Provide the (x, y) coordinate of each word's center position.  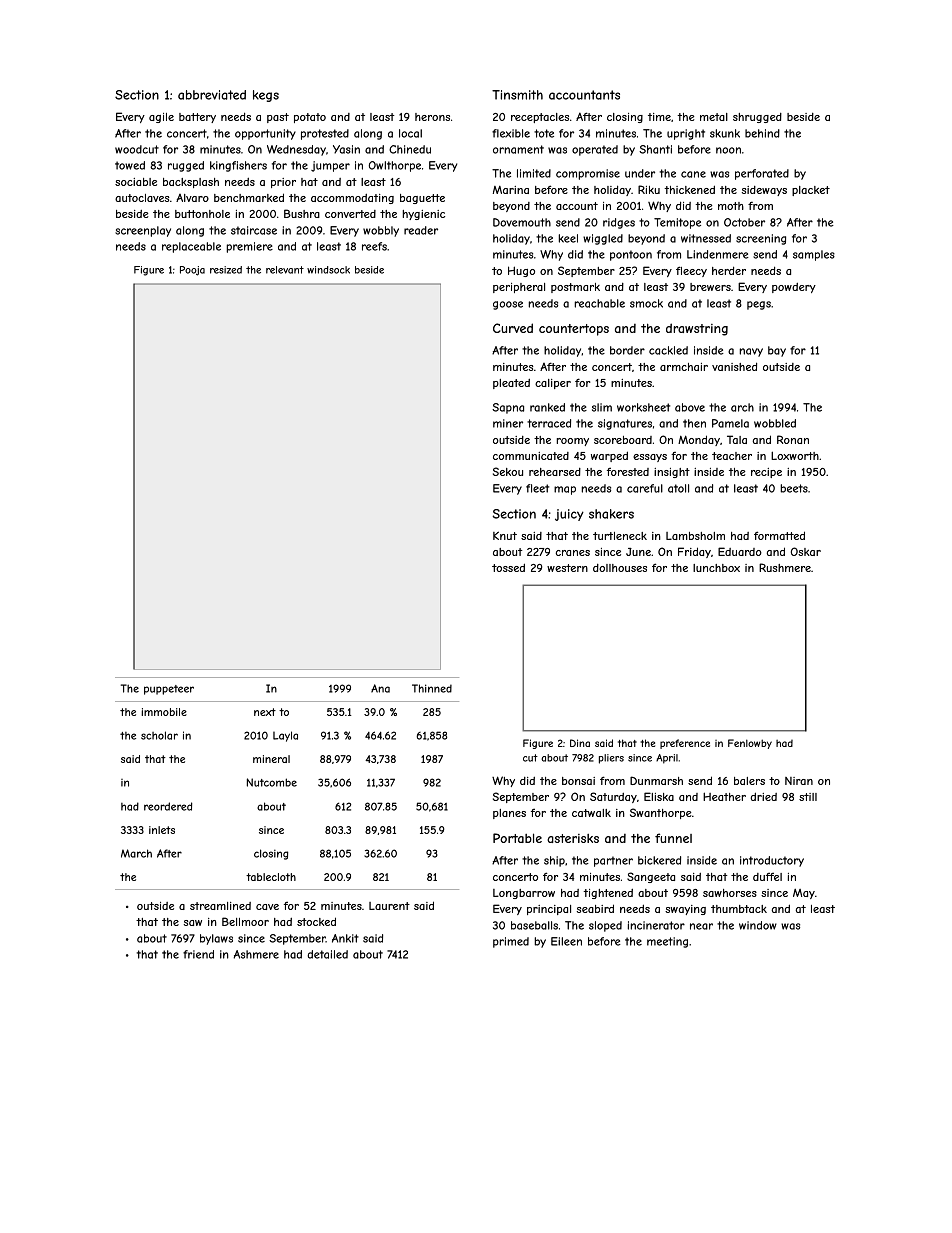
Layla (285, 736)
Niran (799, 781)
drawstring (697, 329)
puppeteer (169, 690)
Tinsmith (517, 95)
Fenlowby (750, 744)
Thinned (432, 688)
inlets (162, 830)
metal (714, 117)
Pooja (192, 271)
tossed (508, 567)
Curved (513, 328)
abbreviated (212, 95)
